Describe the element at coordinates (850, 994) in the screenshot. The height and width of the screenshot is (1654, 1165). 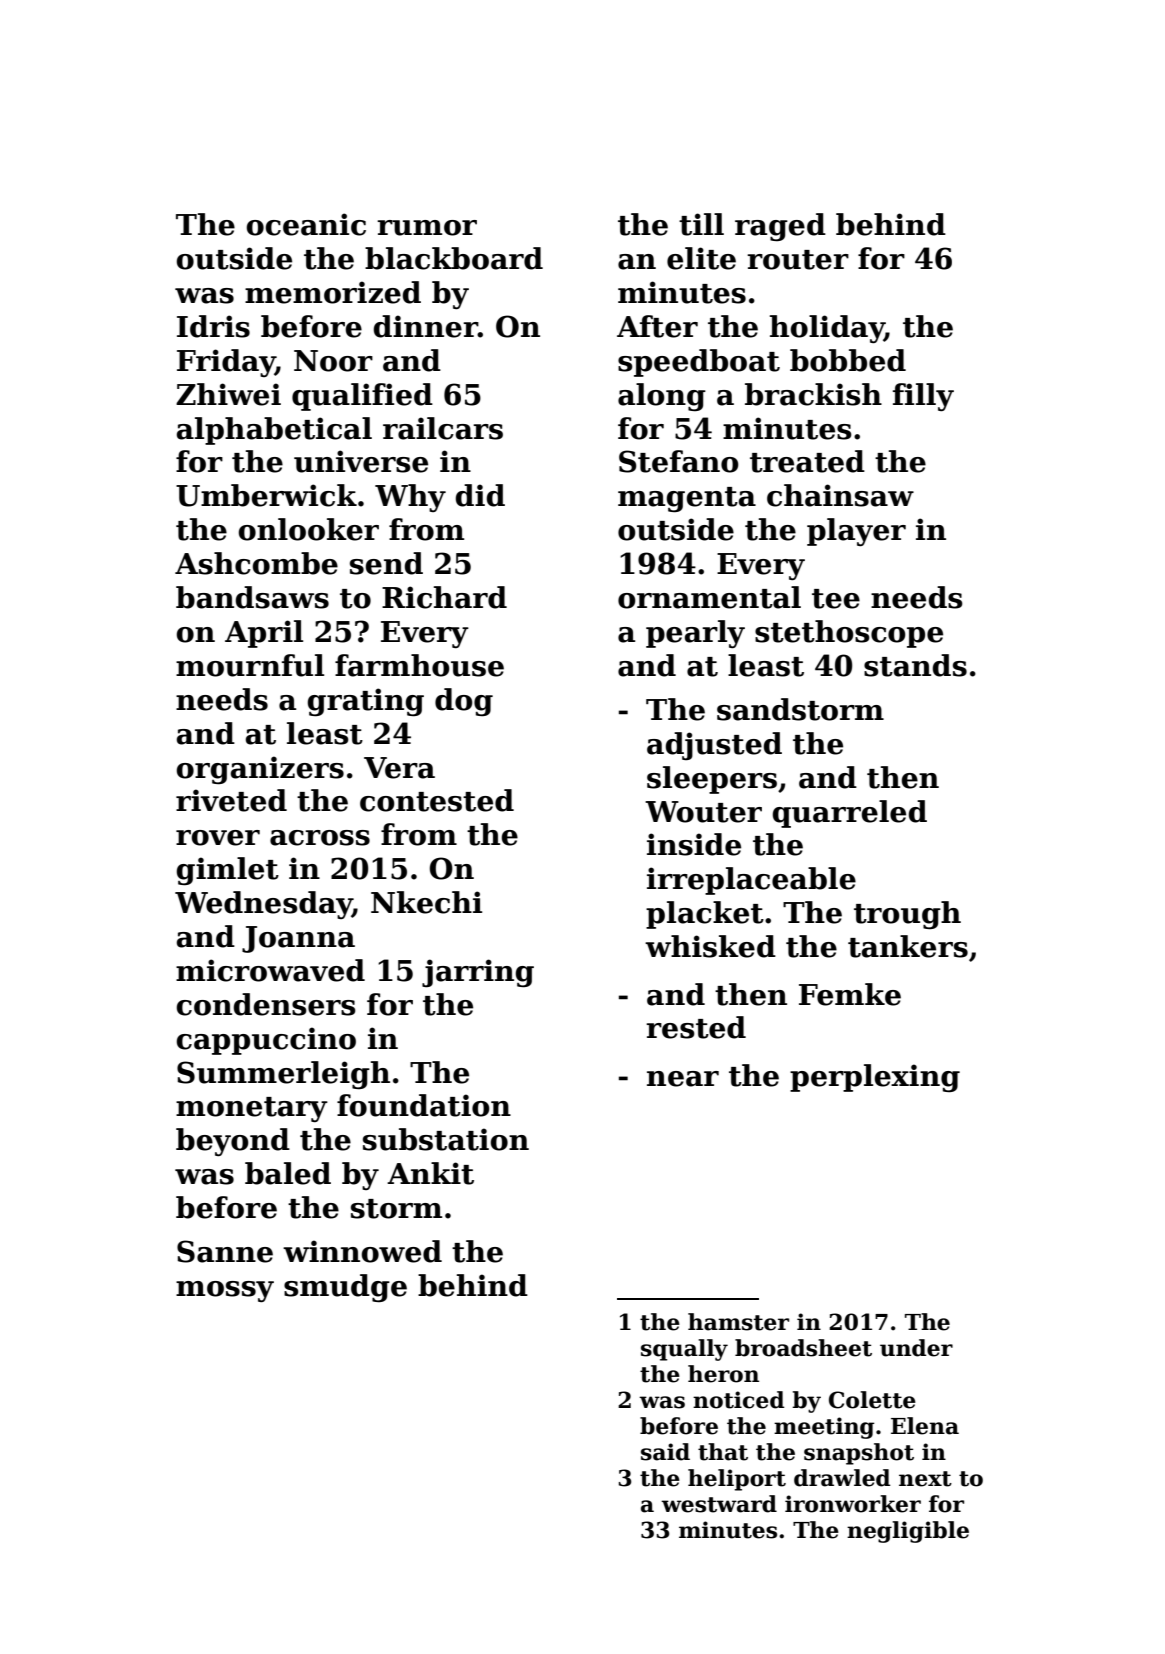
I see `Femke` at that location.
